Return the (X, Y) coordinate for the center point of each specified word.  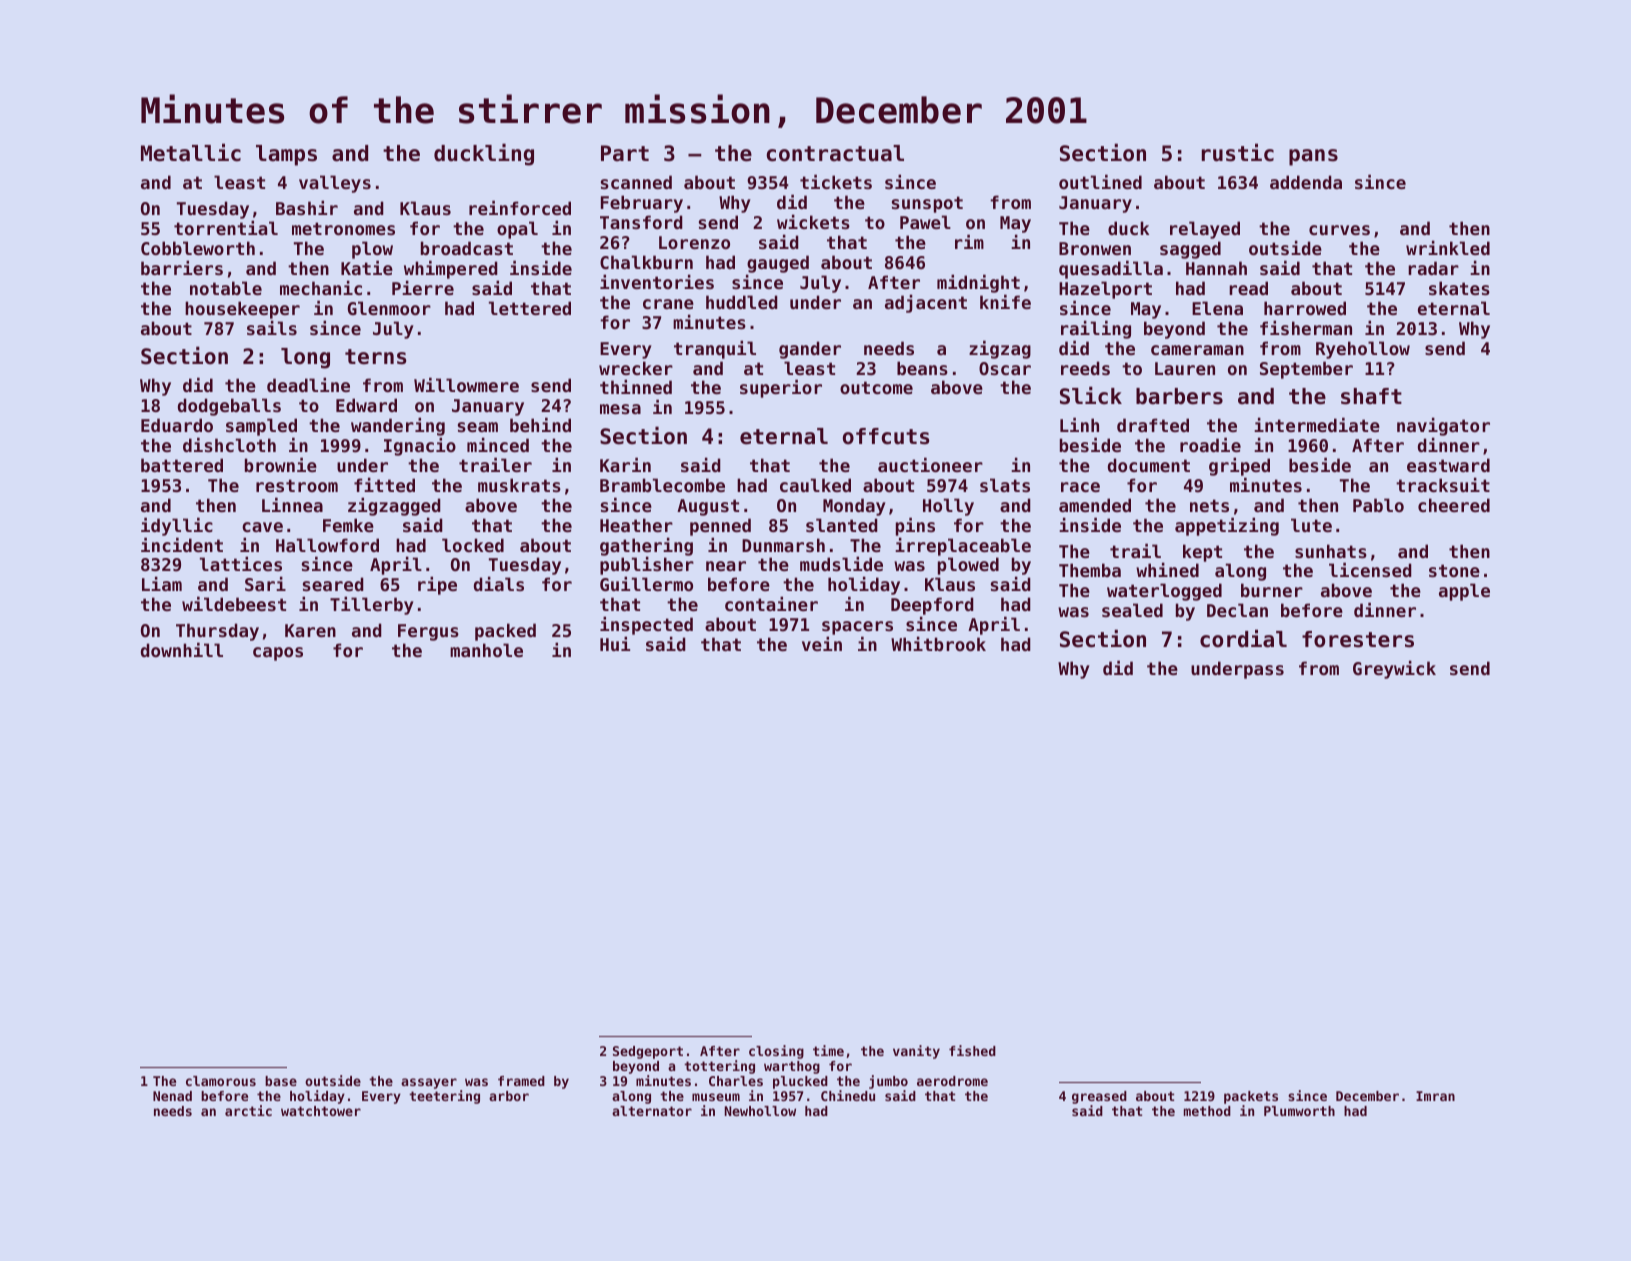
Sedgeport (648, 1052)
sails (272, 327)
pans (1313, 157)
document (1149, 465)
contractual (835, 153)
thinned (636, 386)
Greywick (1394, 669)
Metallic (191, 152)
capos (278, 654)
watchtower (321, 1111)
